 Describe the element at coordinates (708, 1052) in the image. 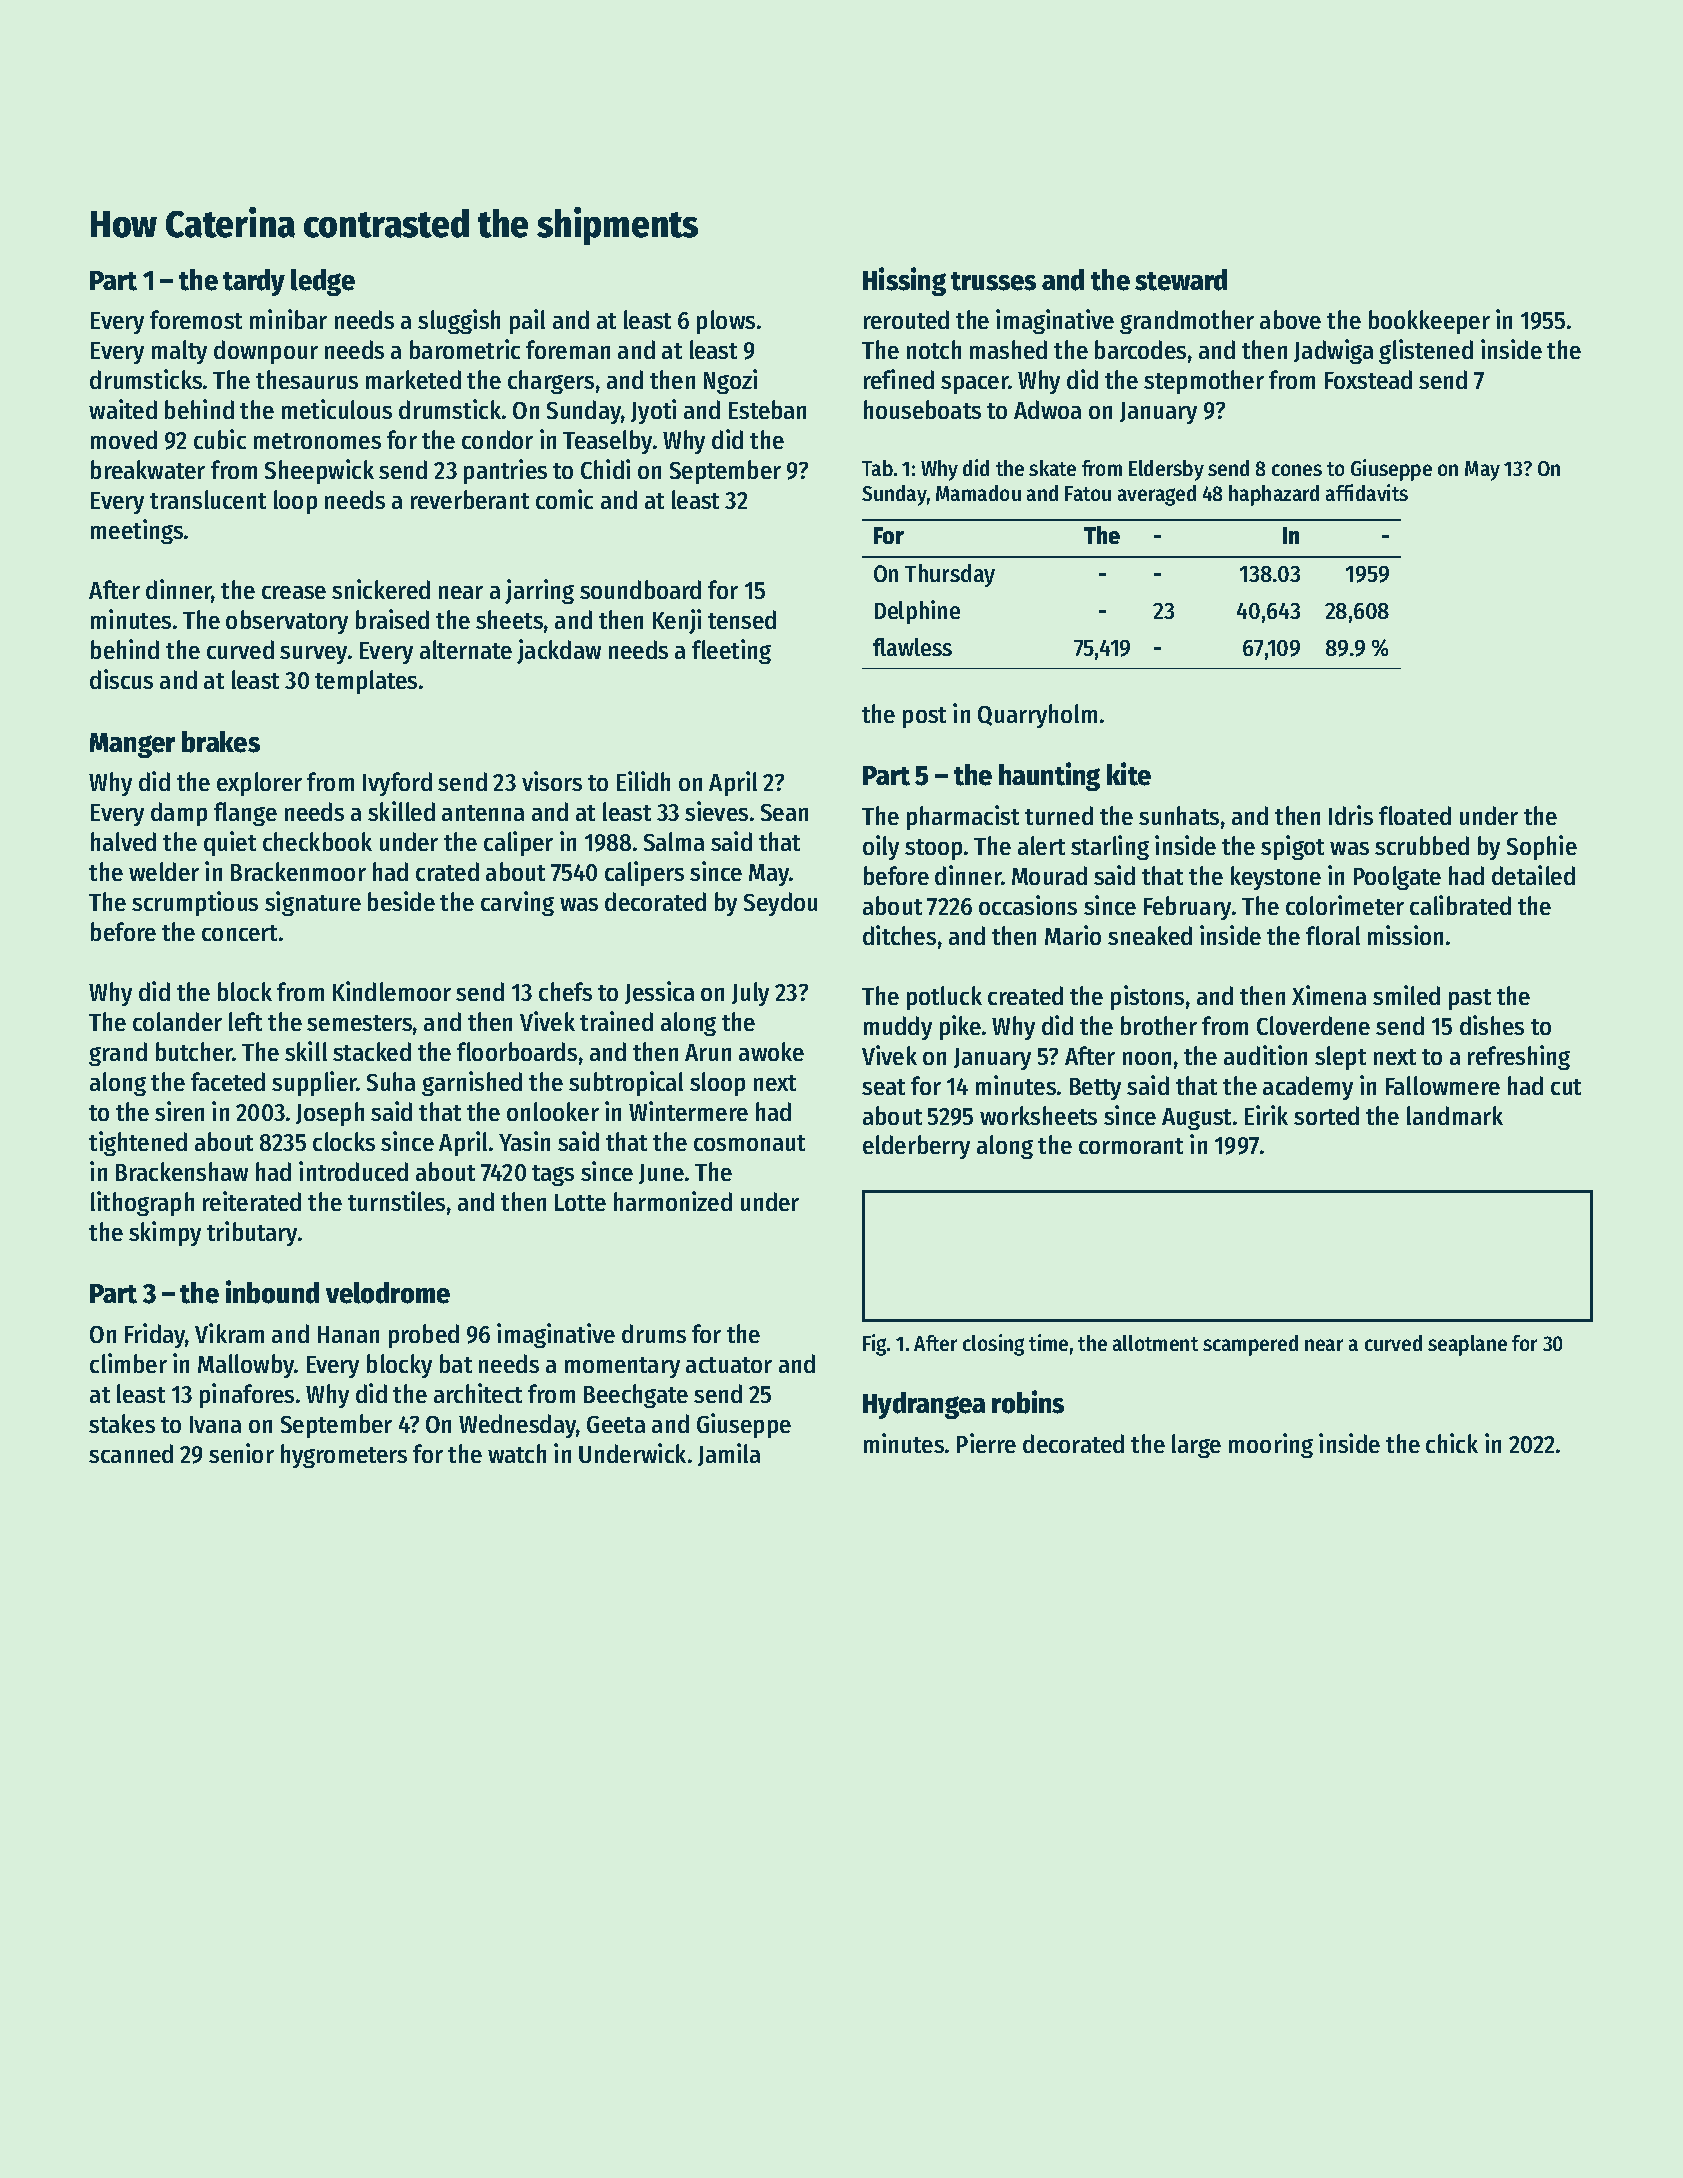

I see `Arun` at that location.
